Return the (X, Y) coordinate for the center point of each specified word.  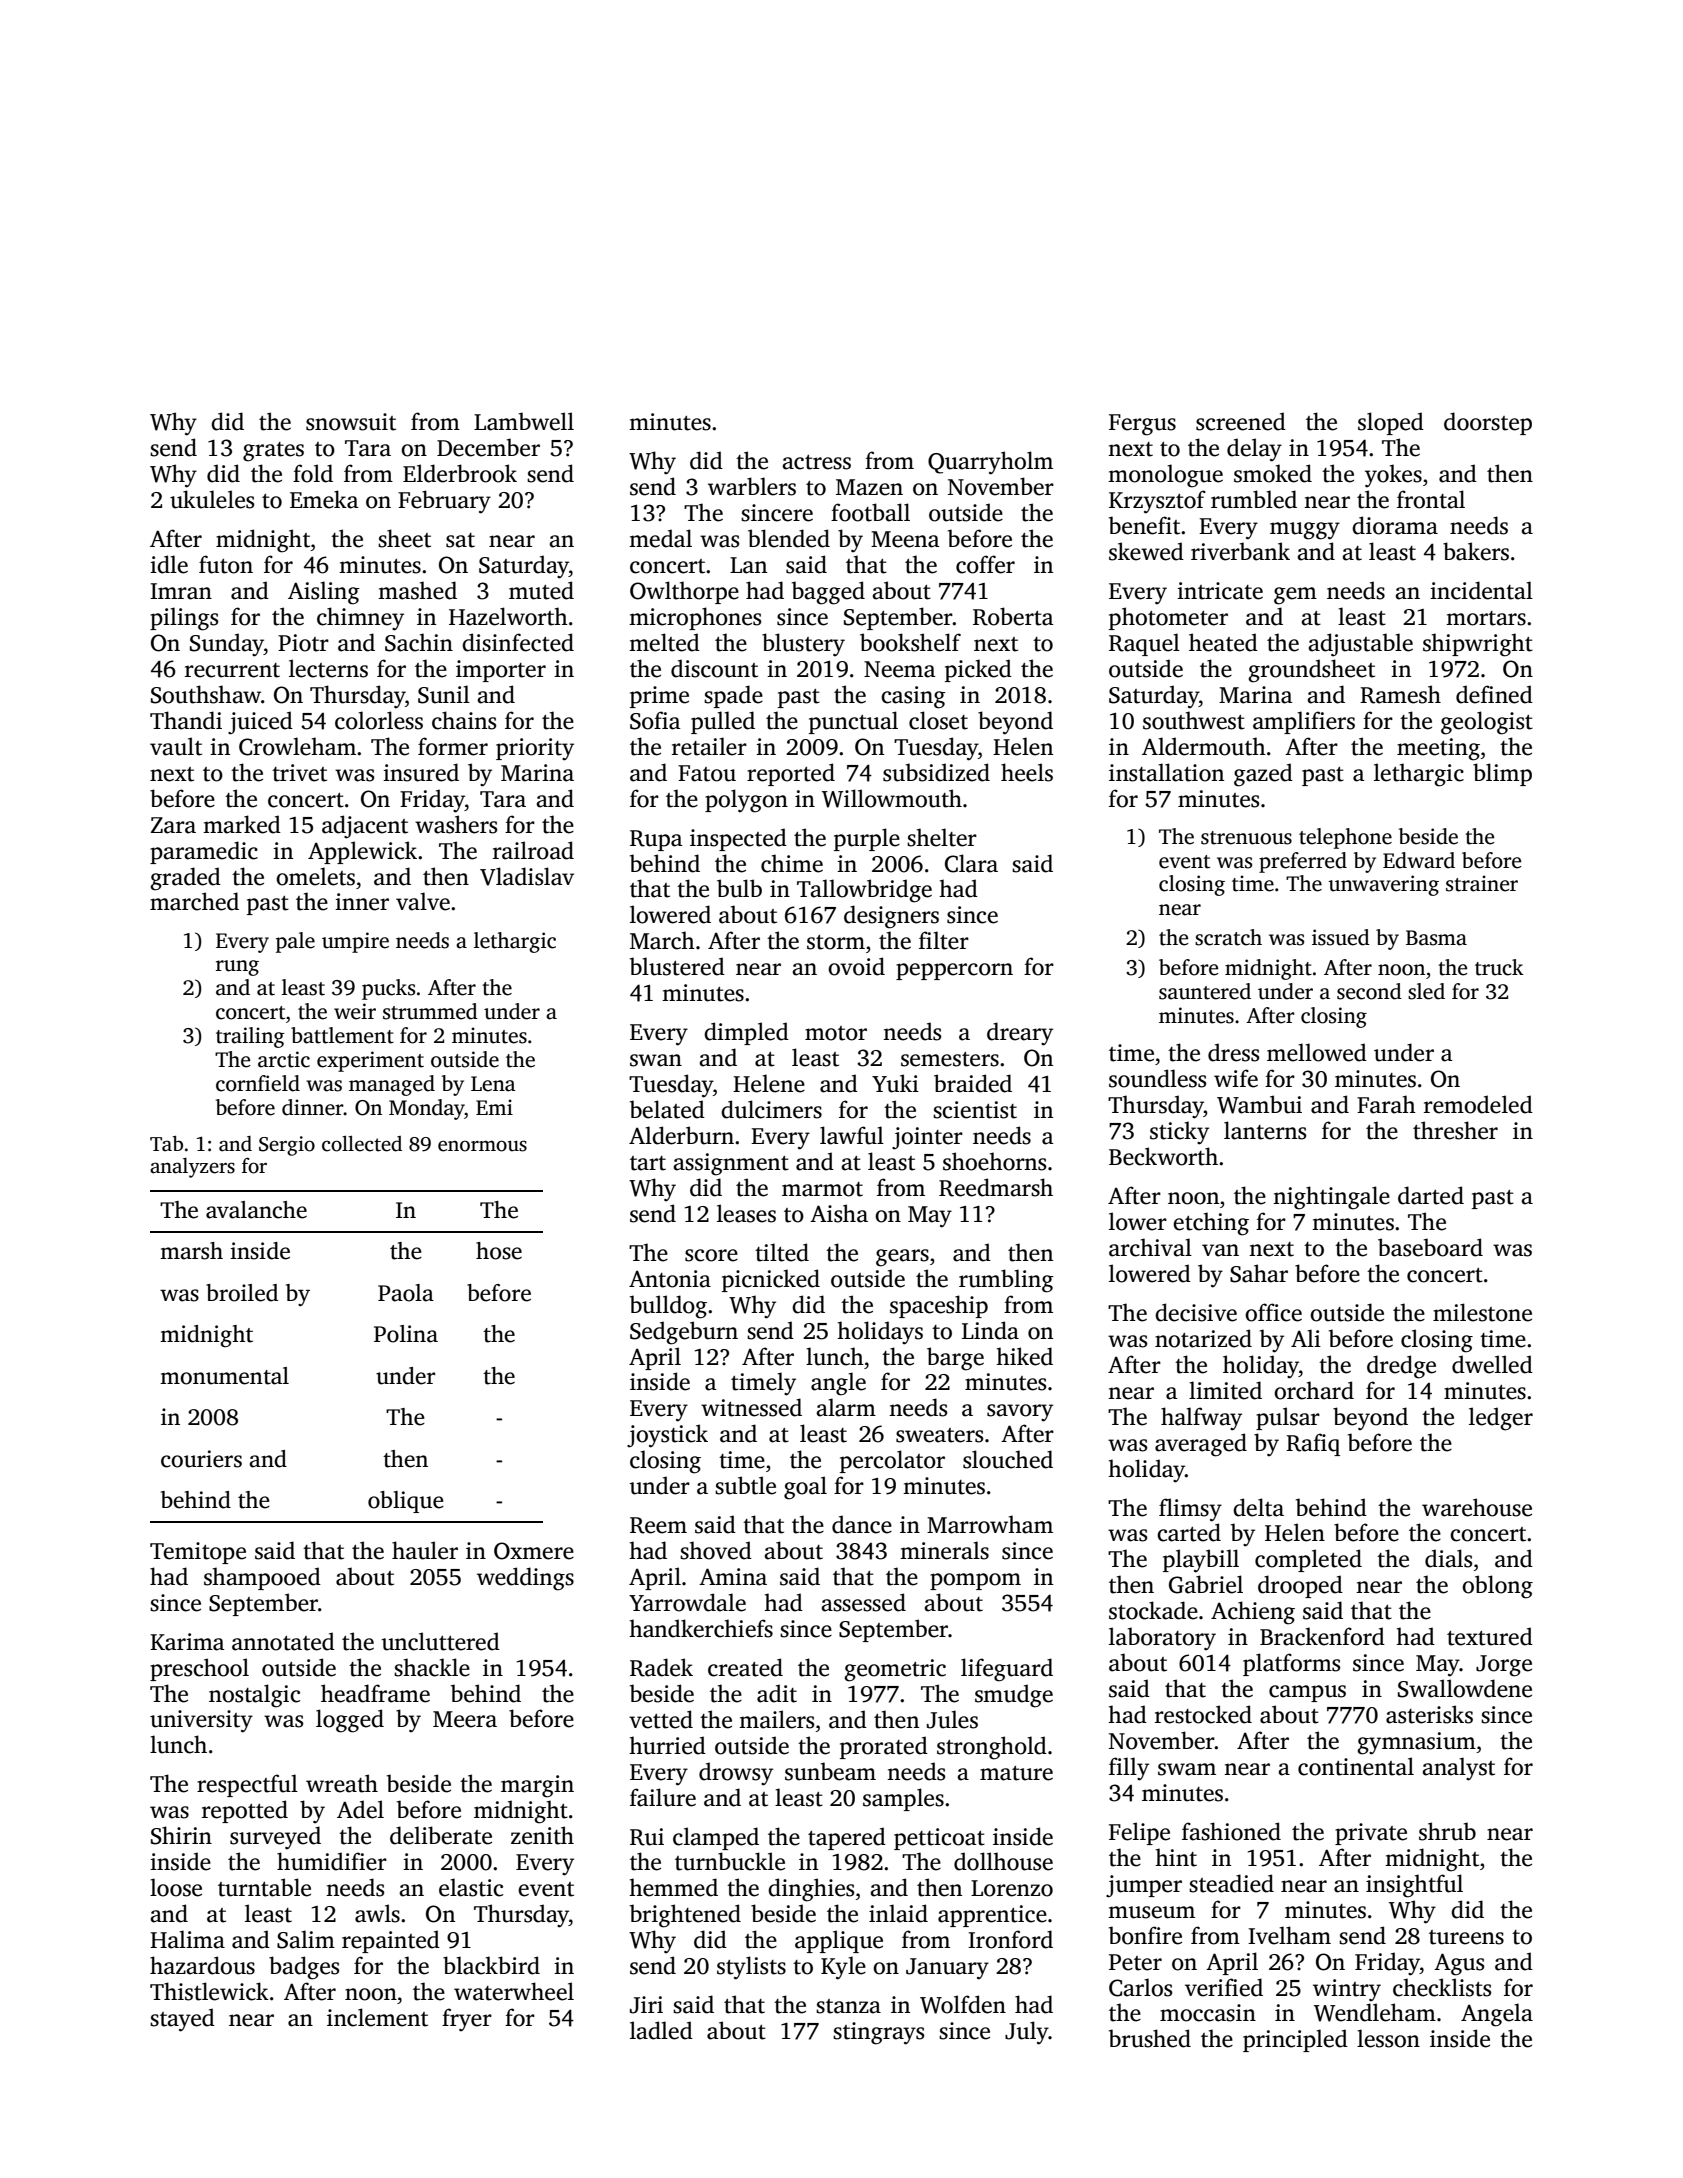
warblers (752, 486)
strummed (430, 1011)
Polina (406, 1334)
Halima (187, 1939)
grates (273, 452)
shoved (716, 1550)
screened (1241, 421)
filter (944, 940)
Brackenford (1322, 1636)
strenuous (1246, 838)
